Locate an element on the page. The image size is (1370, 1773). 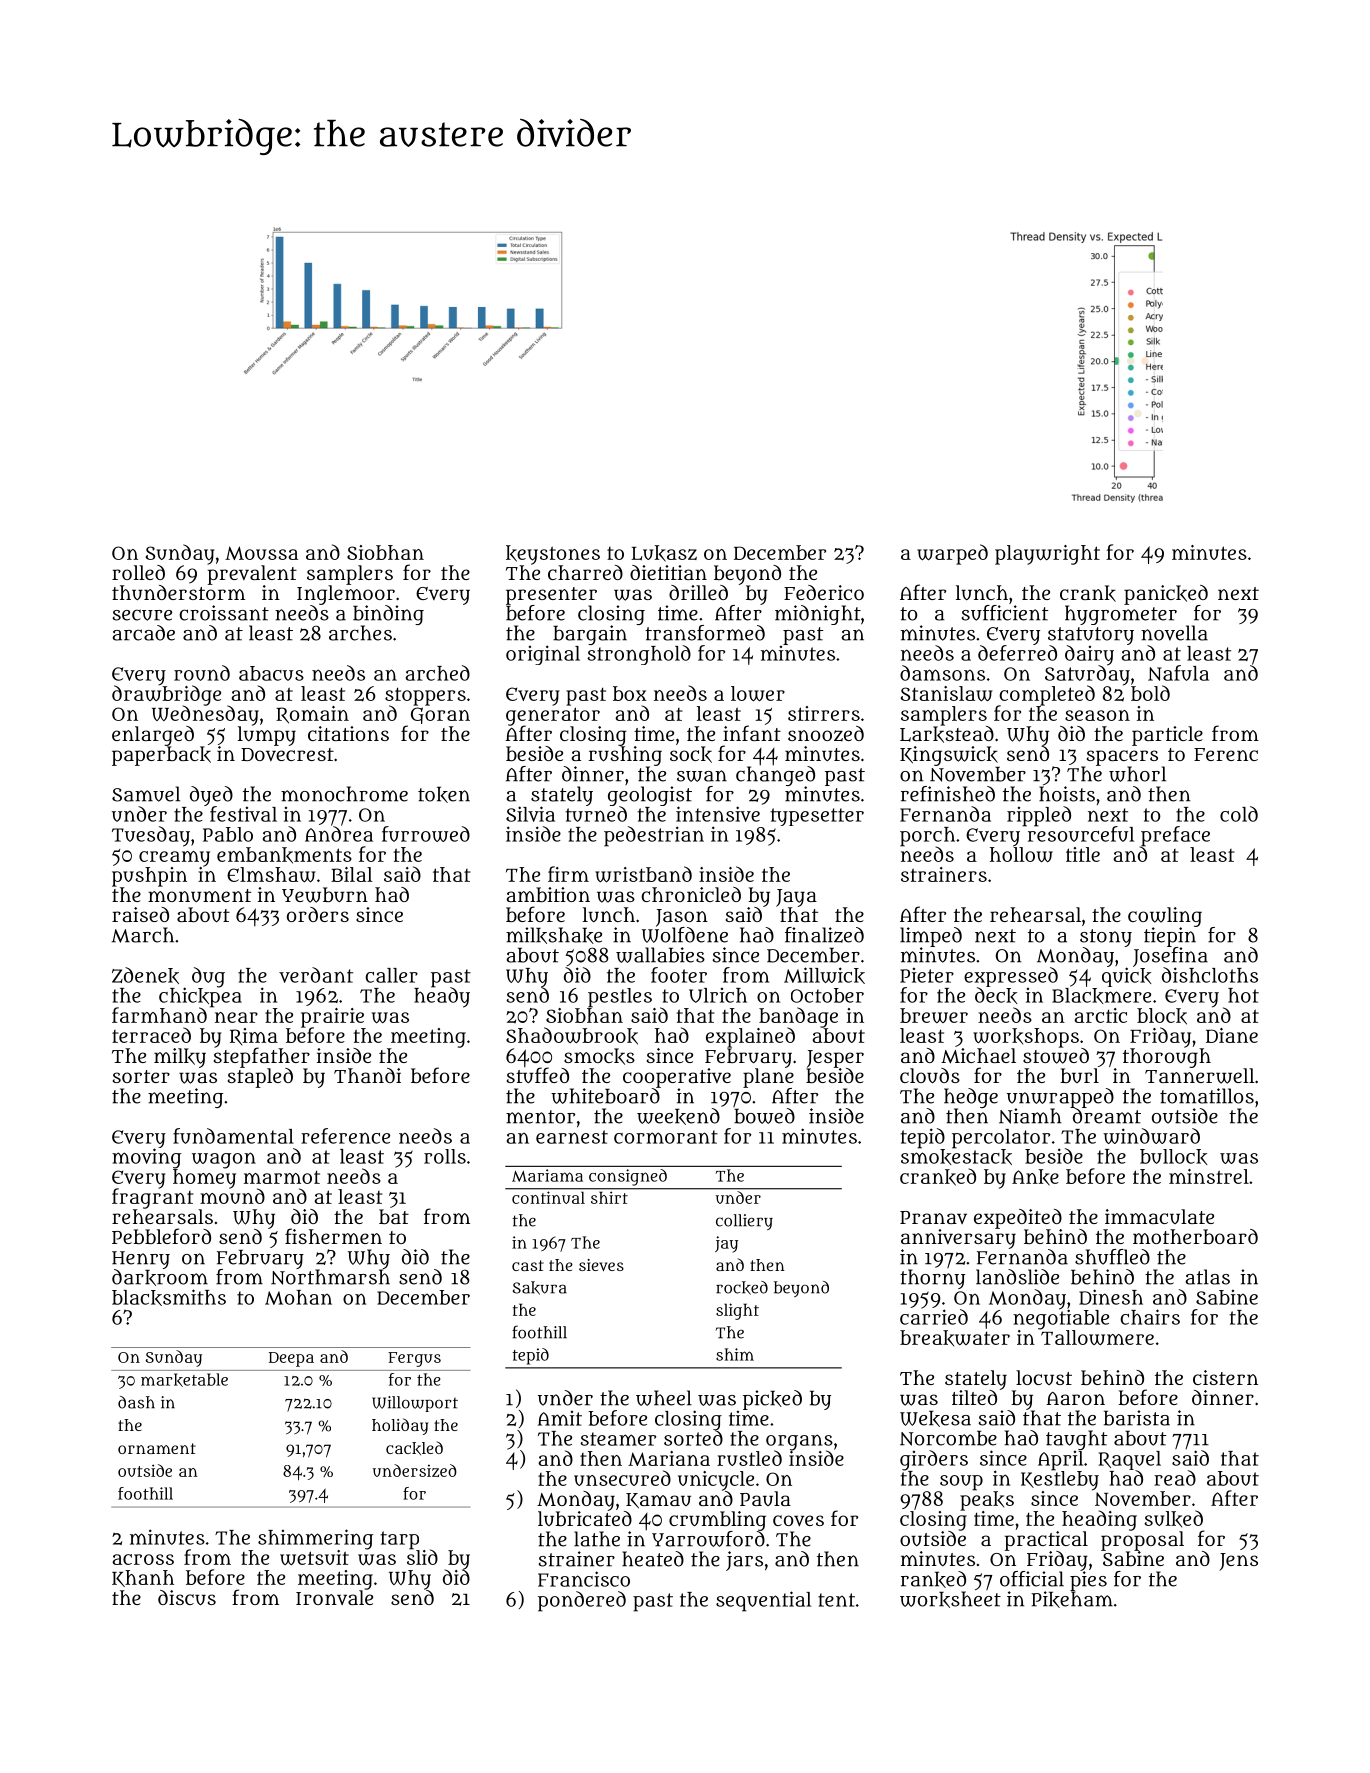
completed is located at coordinates (1047, 695).
